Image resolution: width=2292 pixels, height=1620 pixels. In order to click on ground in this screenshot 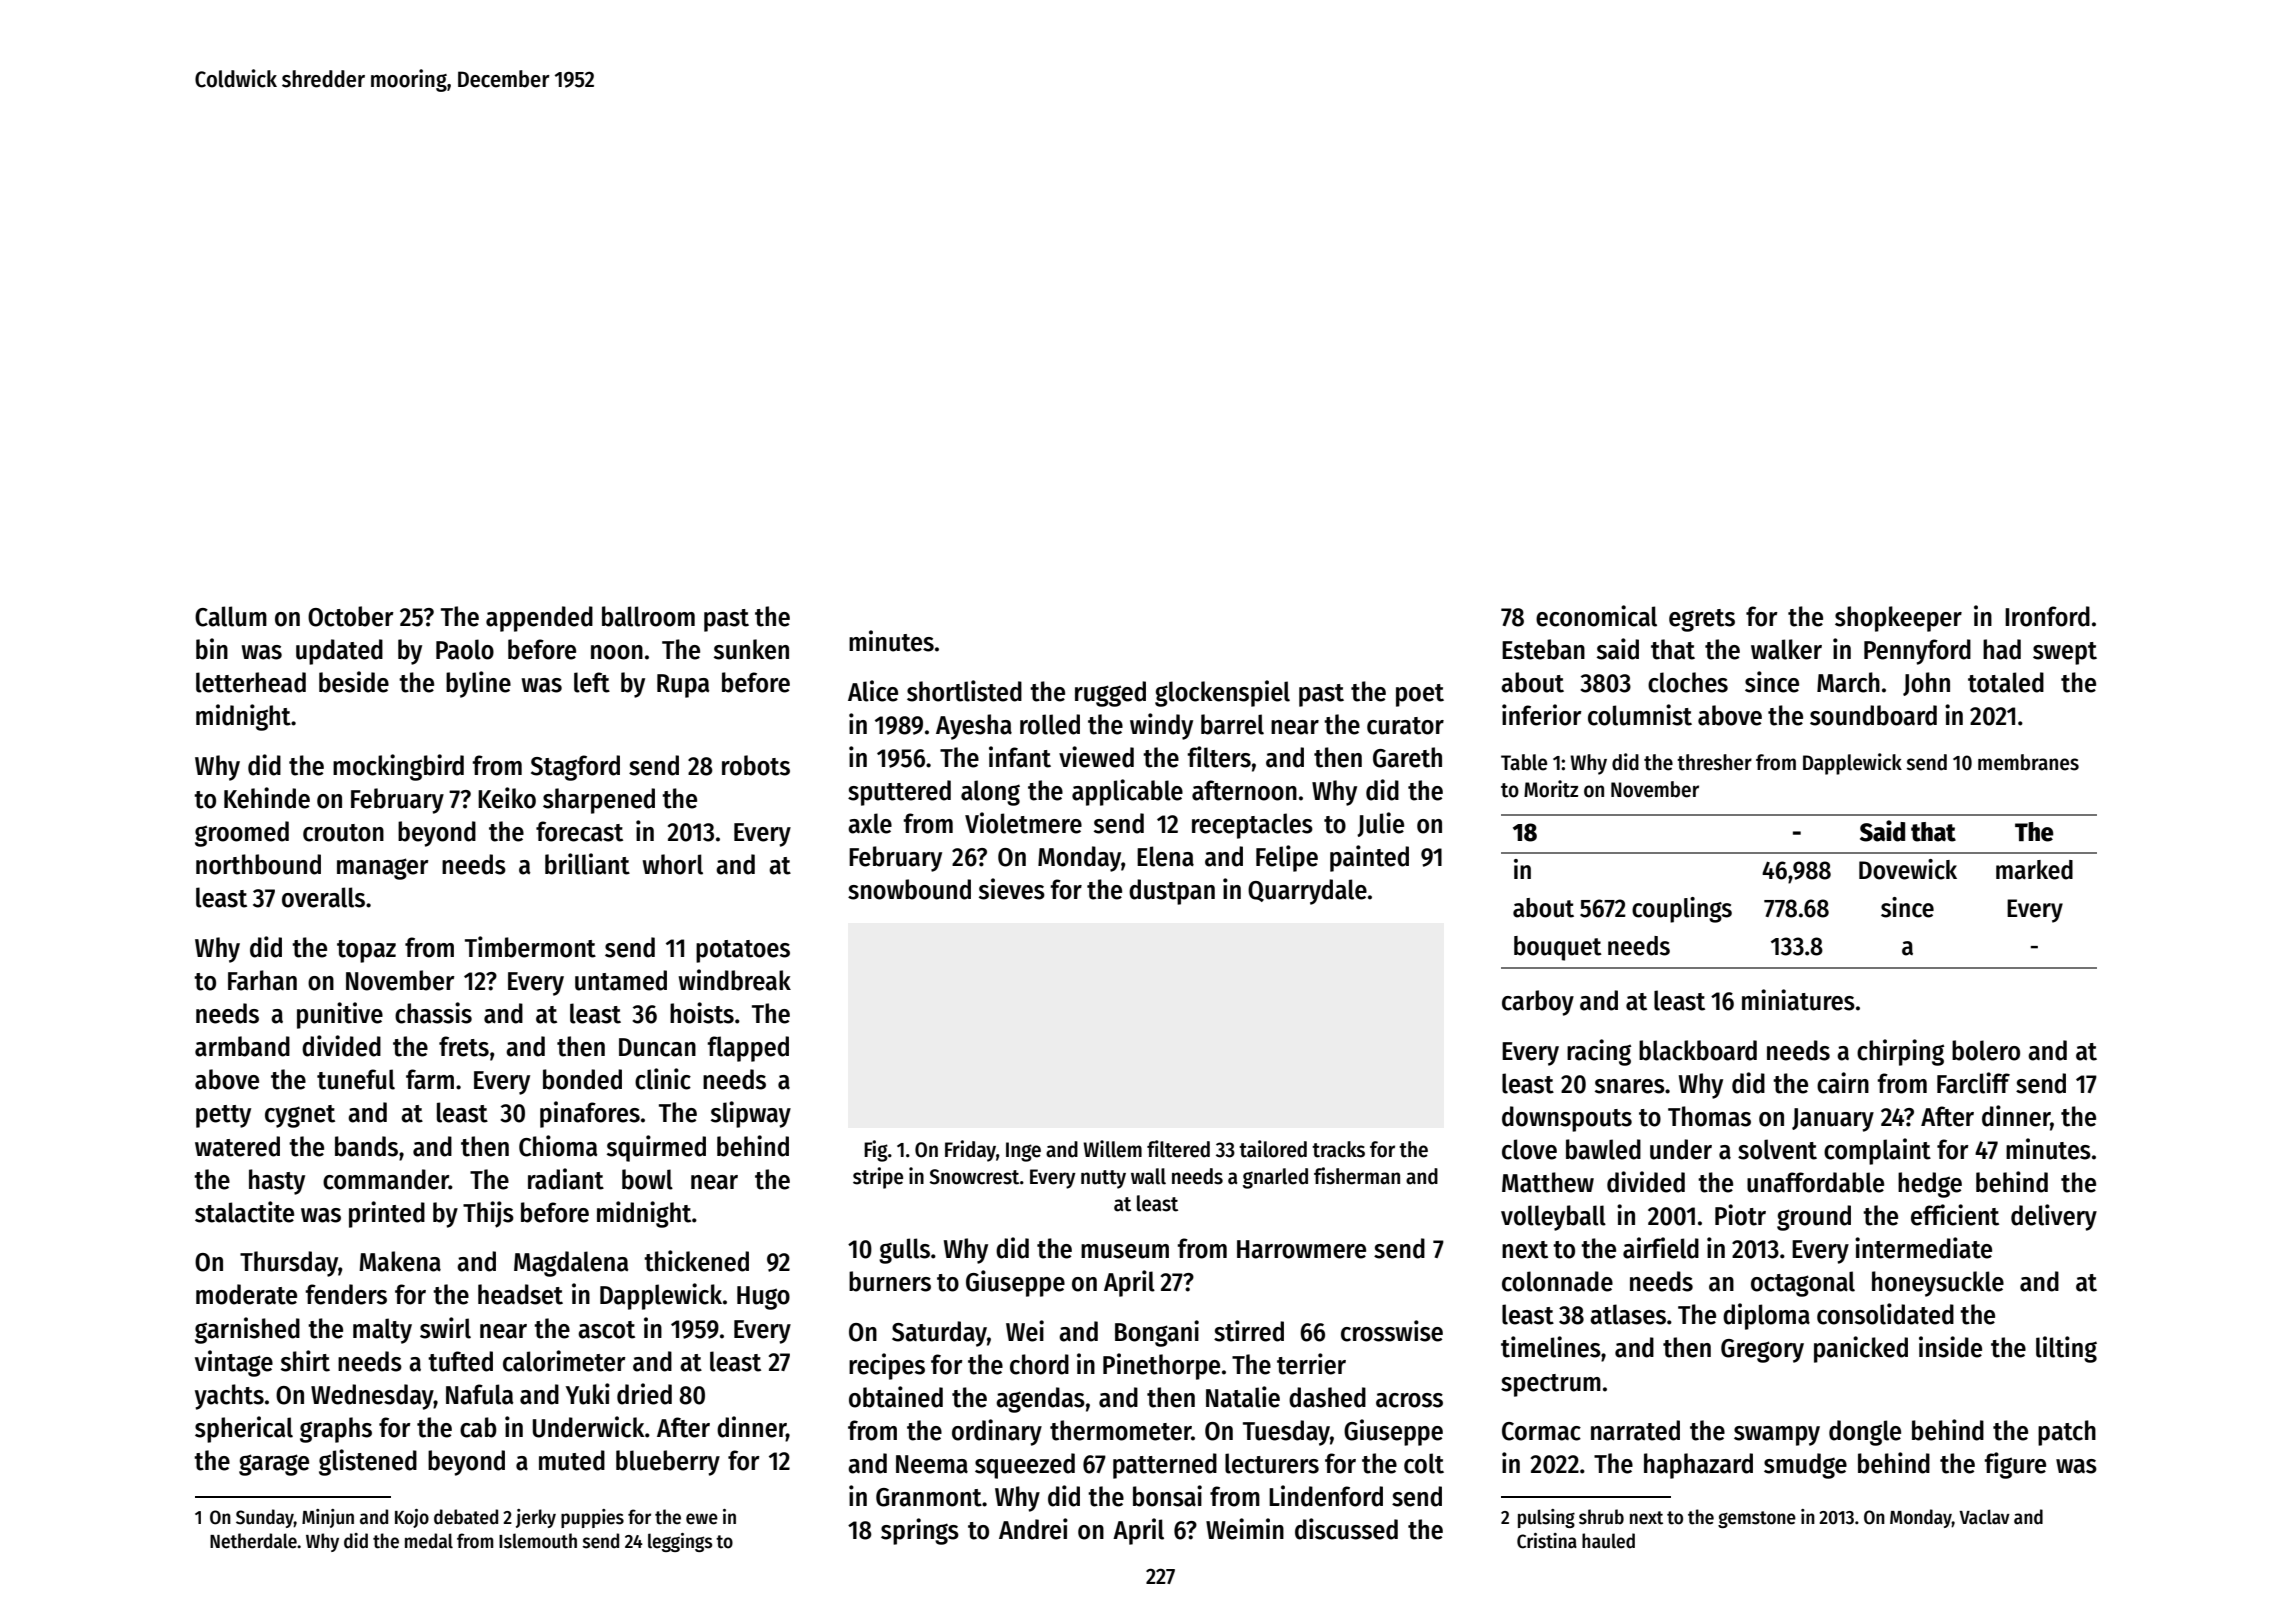, I will do `click(1814, 1218)`.
